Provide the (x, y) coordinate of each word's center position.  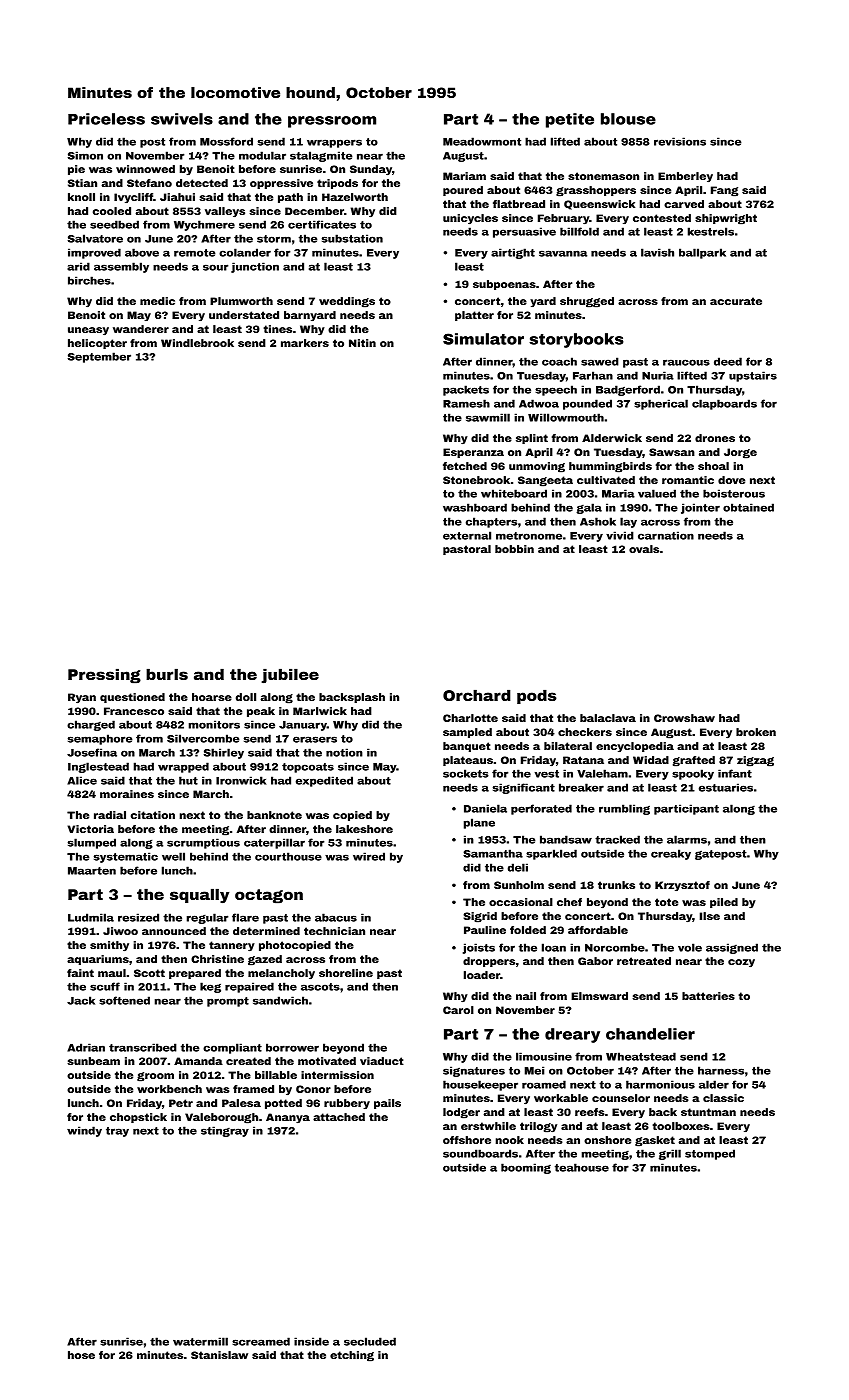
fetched (465, 466)
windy (84, 1131)
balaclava (608, 718)
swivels (182, 119)
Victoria (90, 829)
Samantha (493, 853)
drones (715, 438)
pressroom (332, 122)
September (99, 357)
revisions (680, 141)
